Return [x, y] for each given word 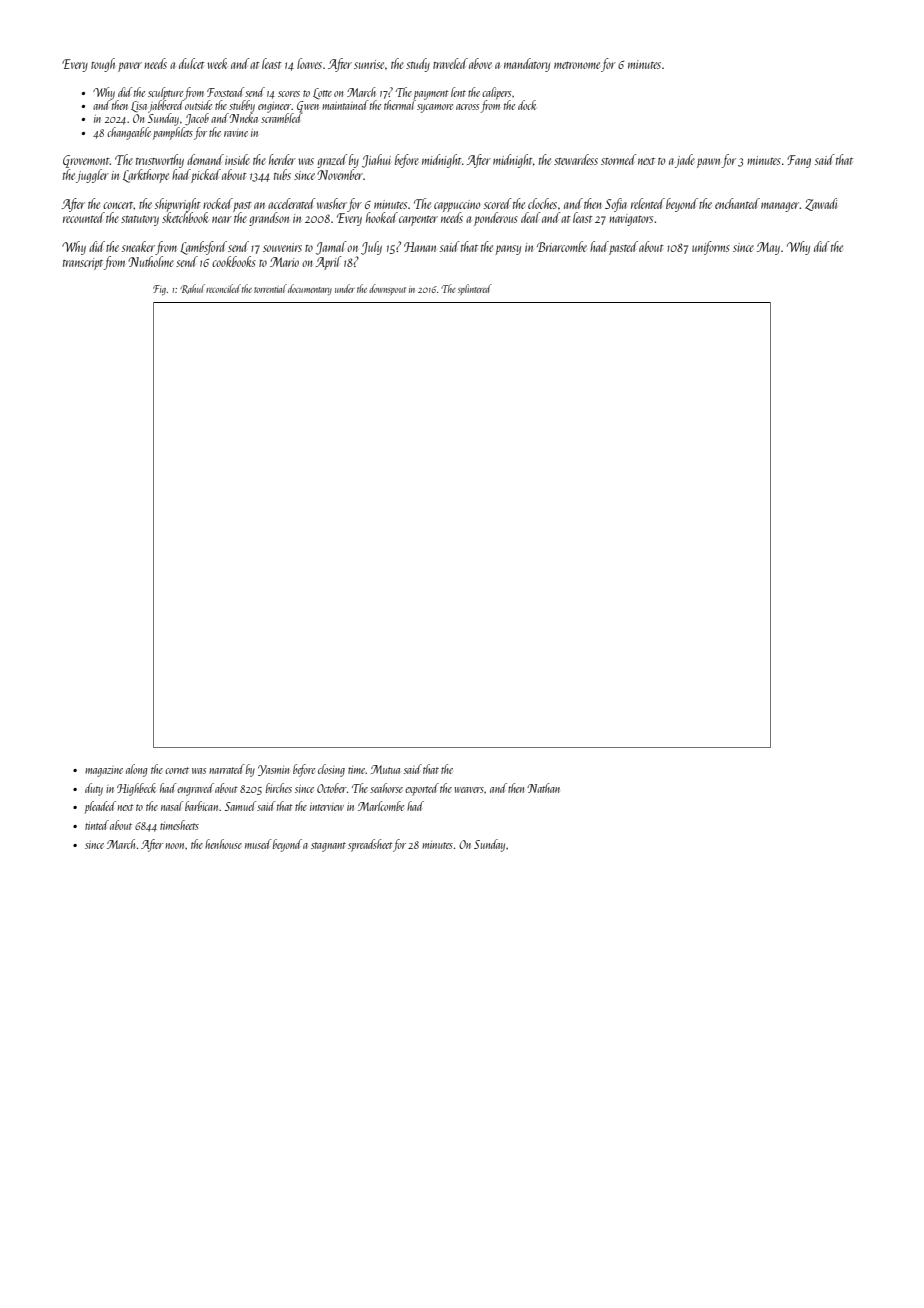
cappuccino [457, 206]
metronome [577, 65]
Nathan [543, 788]
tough [103, 65]
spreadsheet [370, 845]
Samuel [240, 806]
